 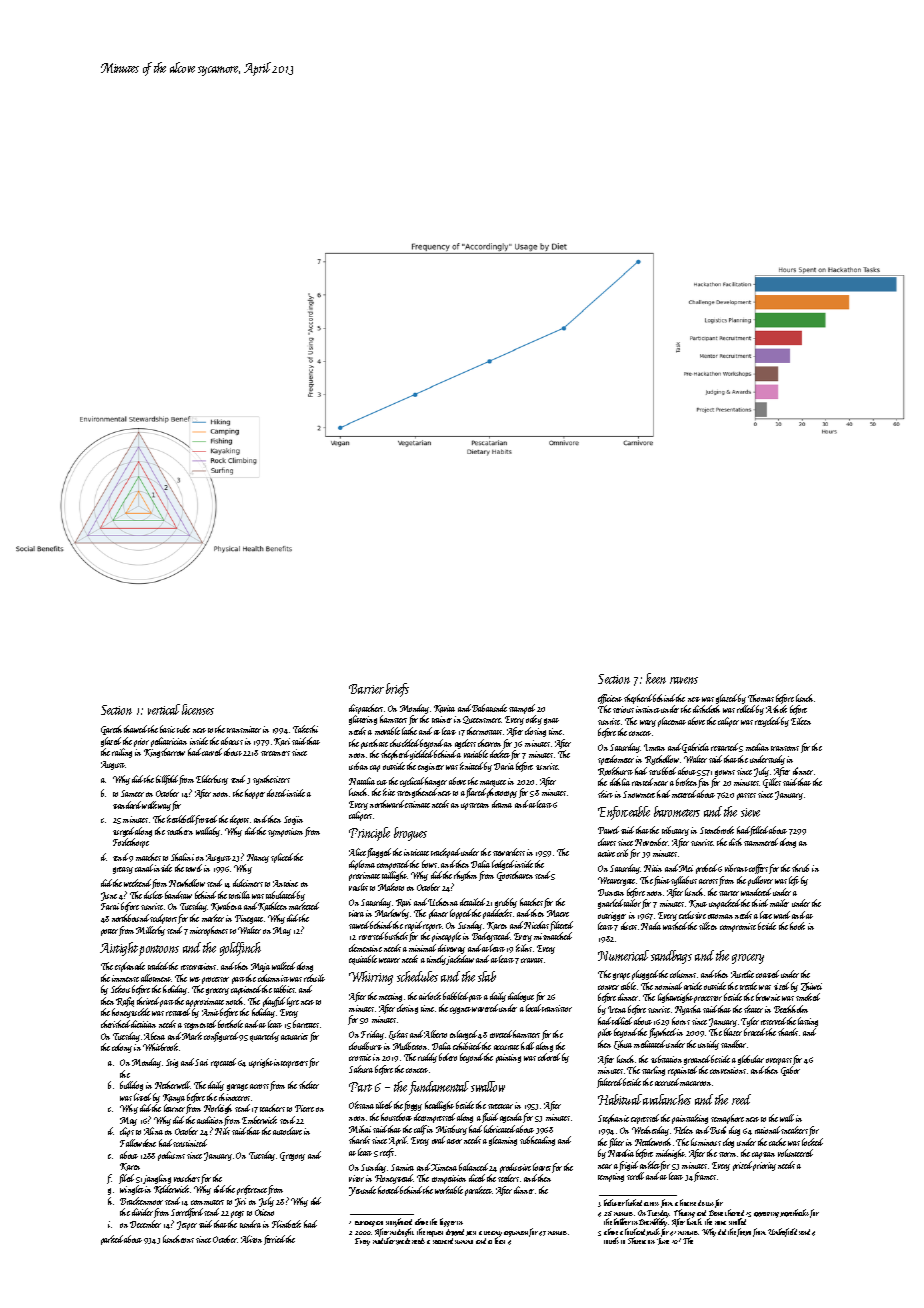 What do you see at coordinates (671, 957) in the screenshot?
I see `sandbags` at bounding box center [671, 957].
